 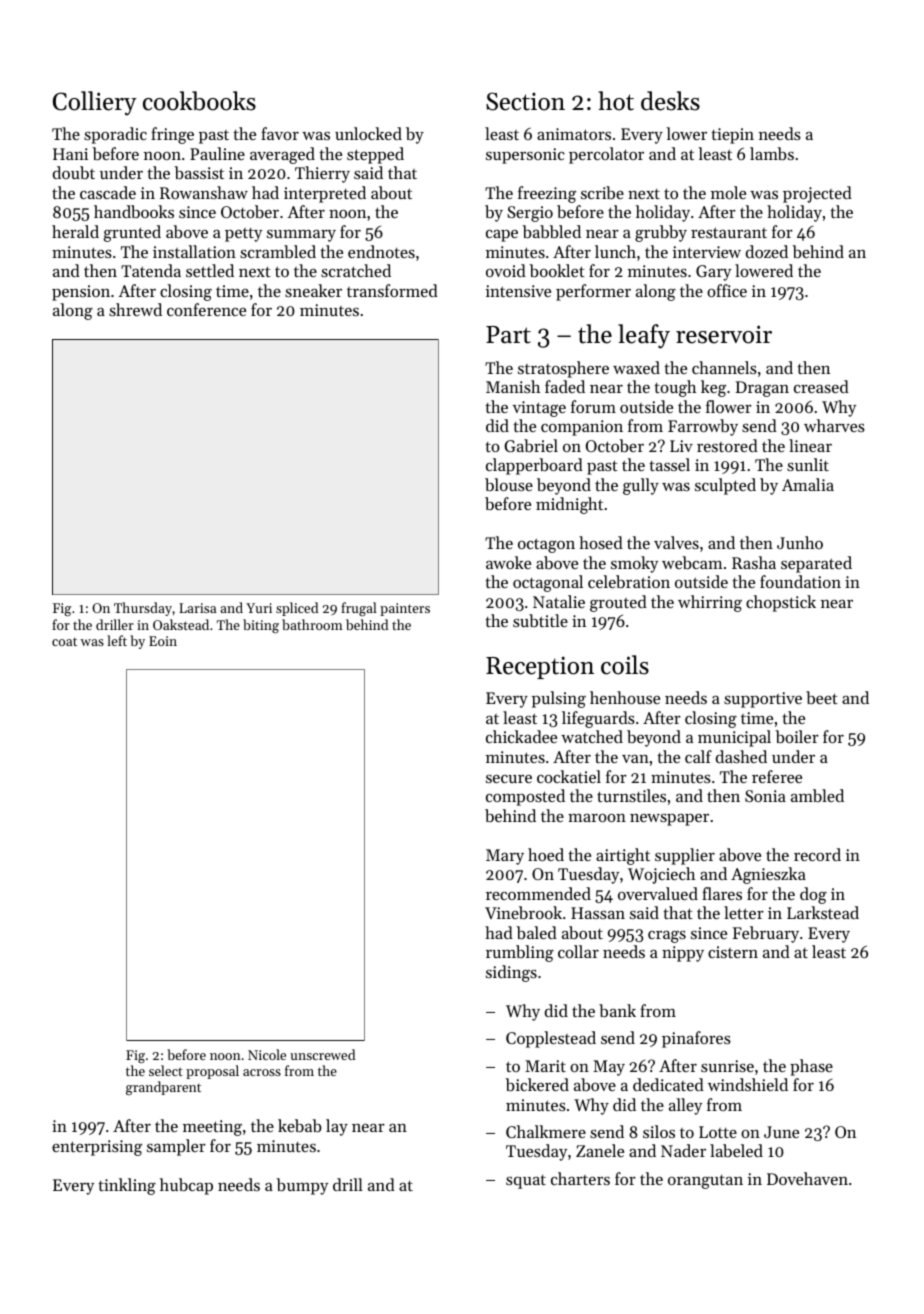 I want to click on bumpy, so click(x=302, y=1186).
